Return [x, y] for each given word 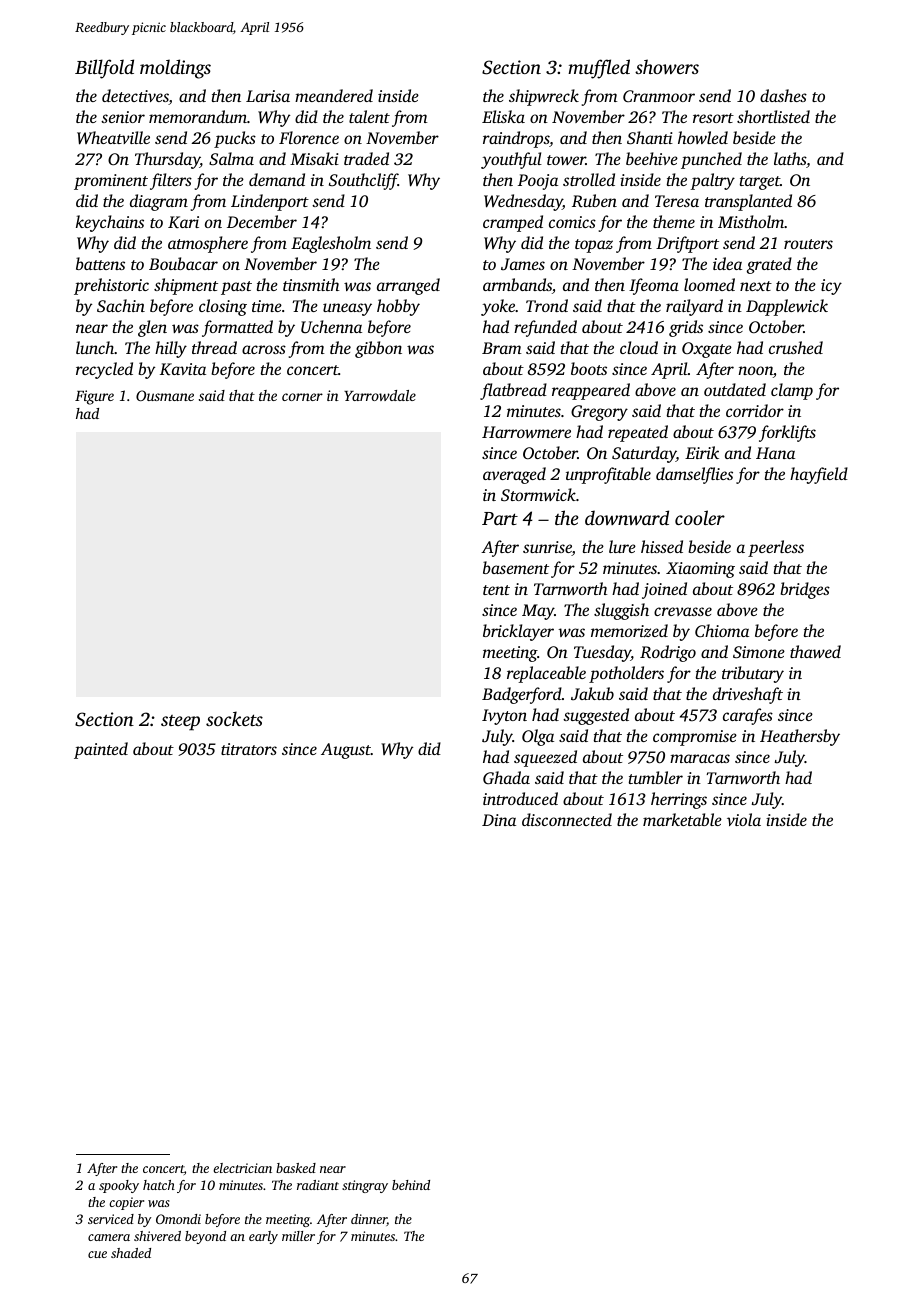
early [263, 1237]
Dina [499, 820]
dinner [369, 1220]
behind [411, 1185]
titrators [249, 749]
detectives [135, 97]
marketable [682, 819]
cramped [513, 223]
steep [180, 723]
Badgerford [522, 695]
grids [686, 328]
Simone [759, 652]
